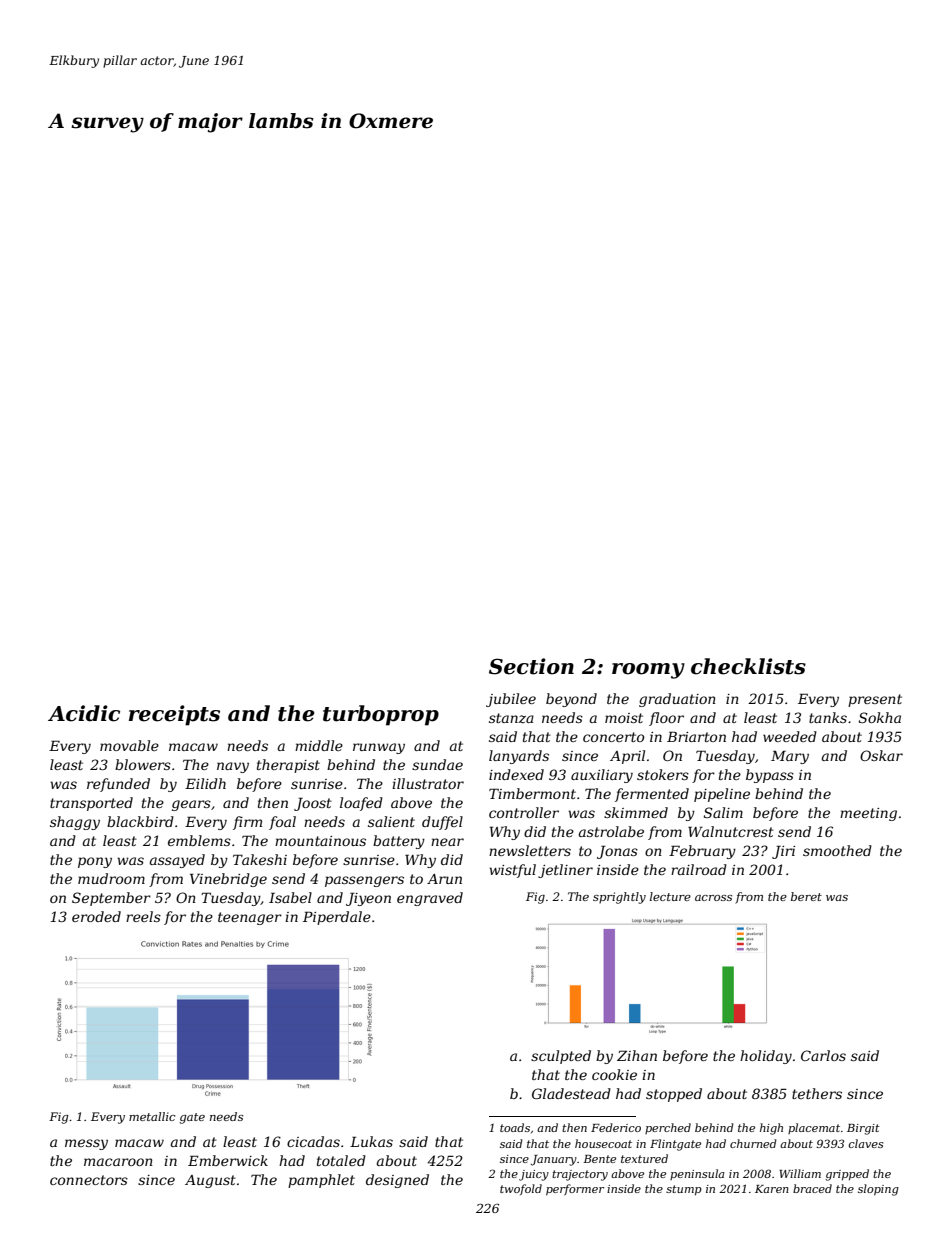  What do you see at coordinates (511, 700) in the page?
I see `jubilee` at bounding box center [511, 700].
